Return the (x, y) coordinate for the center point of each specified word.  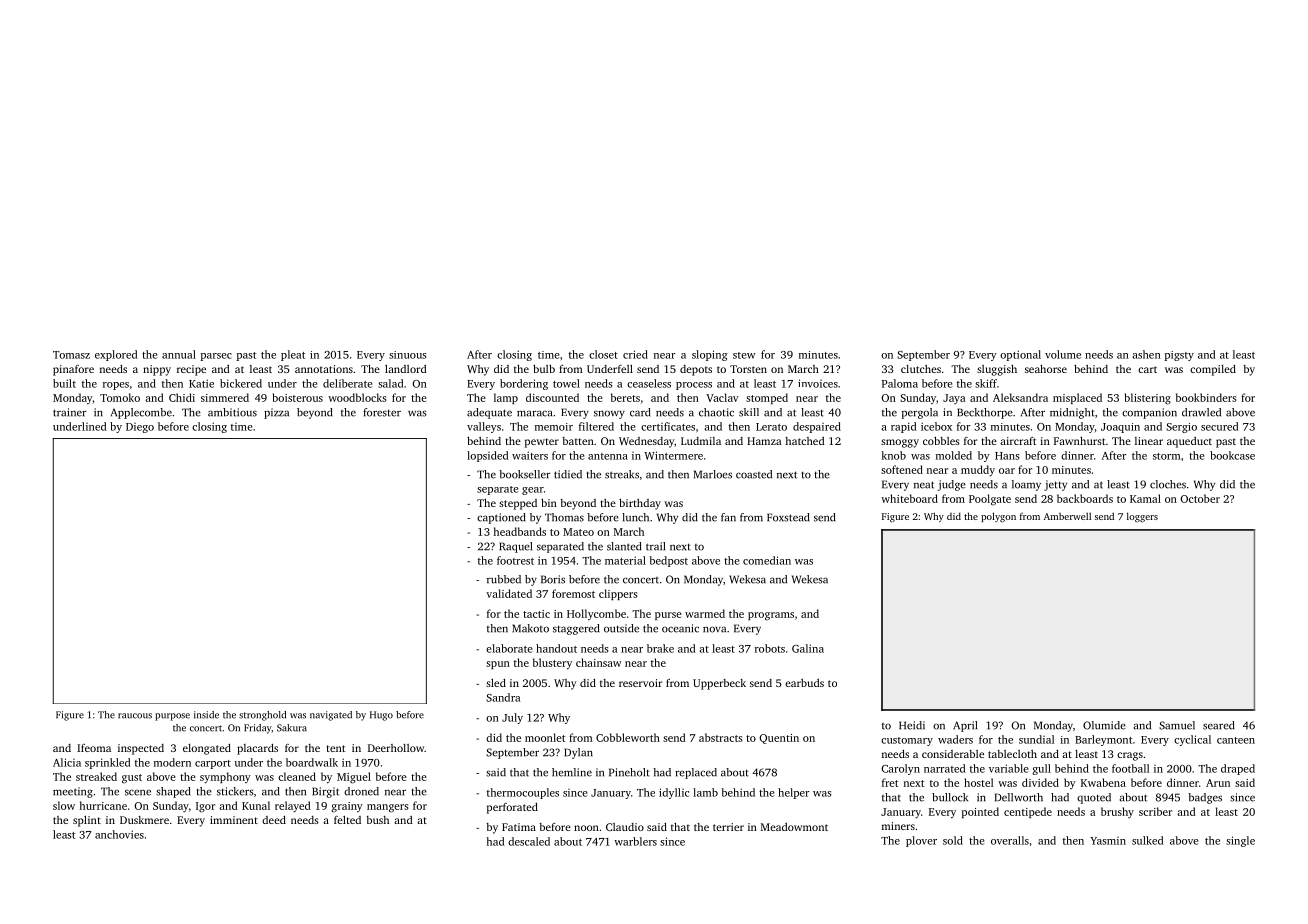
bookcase (1232, 455)
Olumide (1104, 725)
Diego (140, 428)
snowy (609, 414)
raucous (135, 716)
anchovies (119, 834)
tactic (536, 614)
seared (1219, 725)
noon (586, 828)
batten (578, 441)
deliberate (348, 383)
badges (1205, 798)
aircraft (1018, 441)
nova (714, 629)
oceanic (680, 628)
